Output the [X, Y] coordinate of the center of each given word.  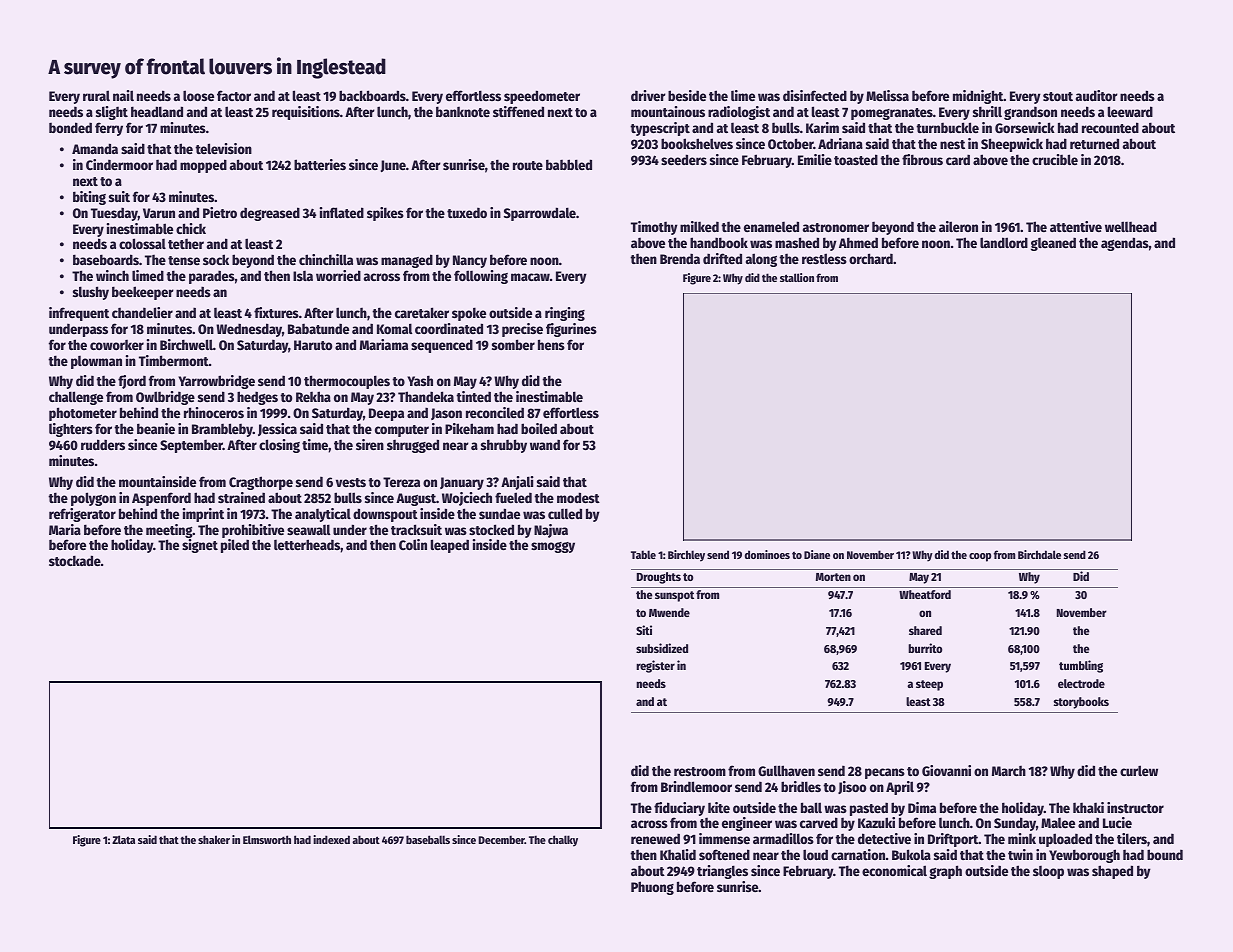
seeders [684, 159]
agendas [1125, 244]
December [501, 839]
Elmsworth [267, 839]
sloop [1048, 872]
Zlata [123, 839]
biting [89, 198]
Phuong [652, 888]
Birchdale [1039, 554]
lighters [71, 430]
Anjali [517, 483]
